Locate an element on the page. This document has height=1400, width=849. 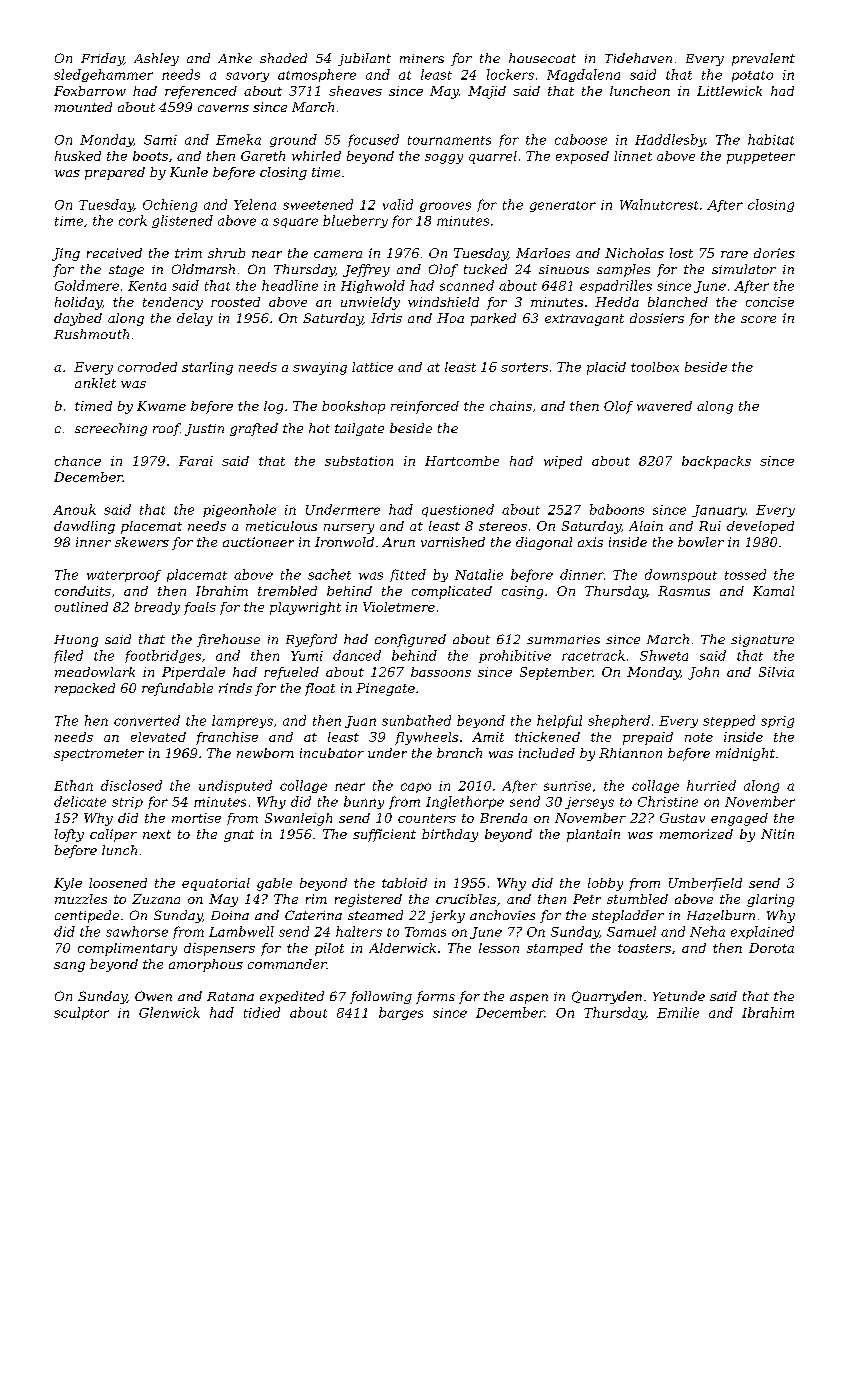
swaying is located at coordinates (320, 368).
